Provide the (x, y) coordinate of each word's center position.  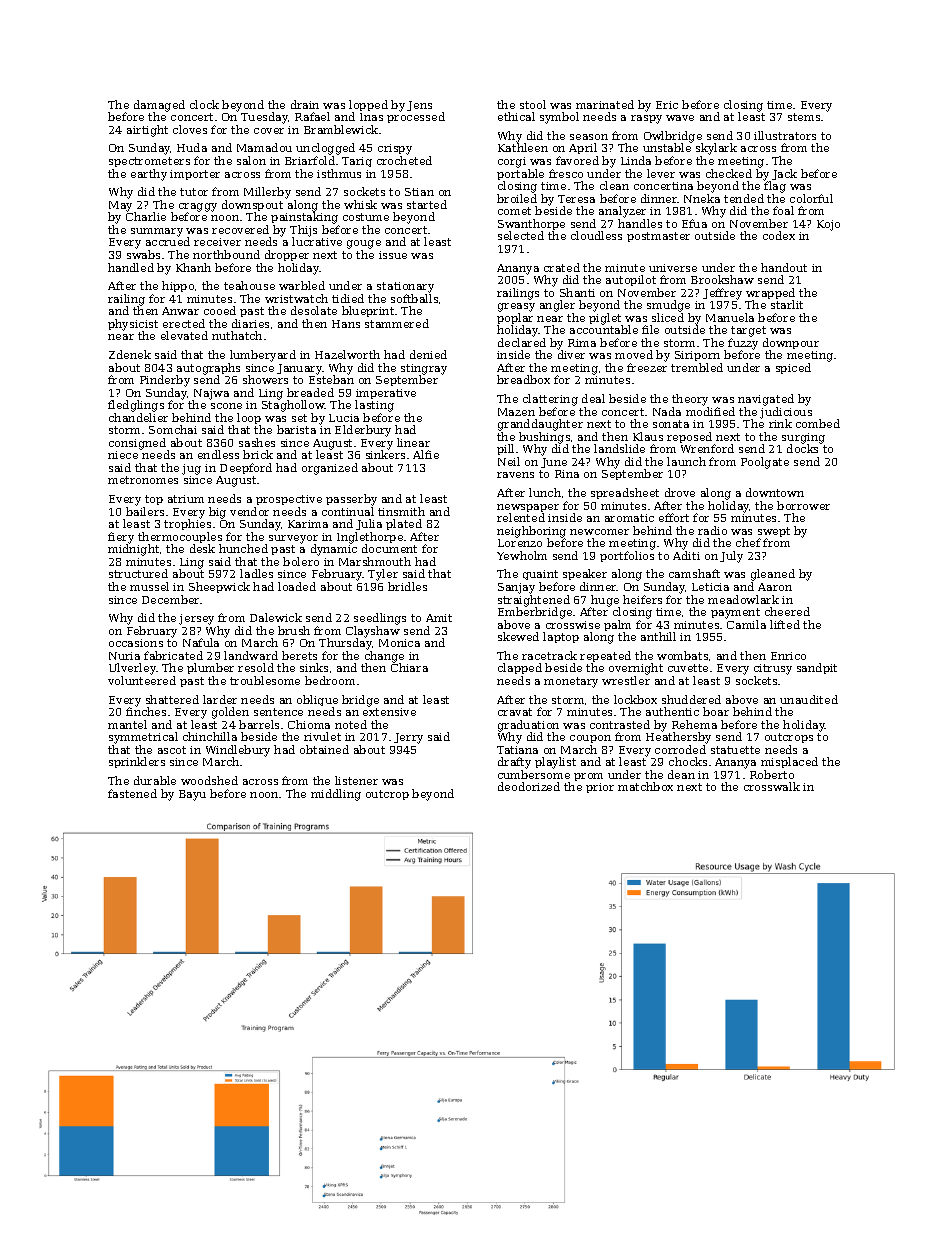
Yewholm (522, 555)
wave (680, 118)
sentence (278, 712)
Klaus (648, 436)
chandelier (138, 417)
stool (533, 104)
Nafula (201, 642)
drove (680, 492)
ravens (515, 475)
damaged (159, 106)
